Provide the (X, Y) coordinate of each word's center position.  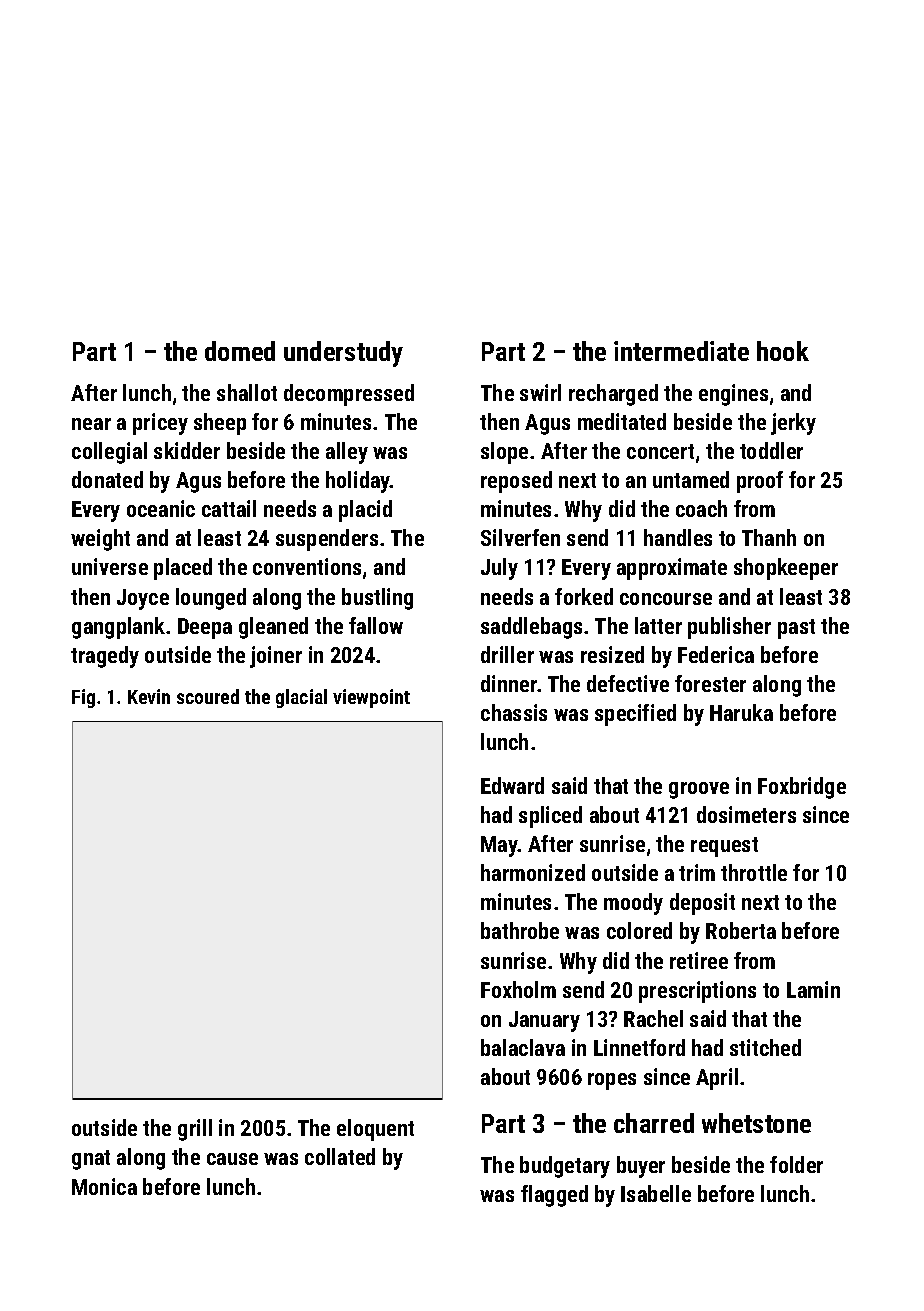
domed (240, 351)
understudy (343, 354)
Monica (104, 1186)
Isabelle (656, 1193)
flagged (554, 1196)
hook (783, 351)
